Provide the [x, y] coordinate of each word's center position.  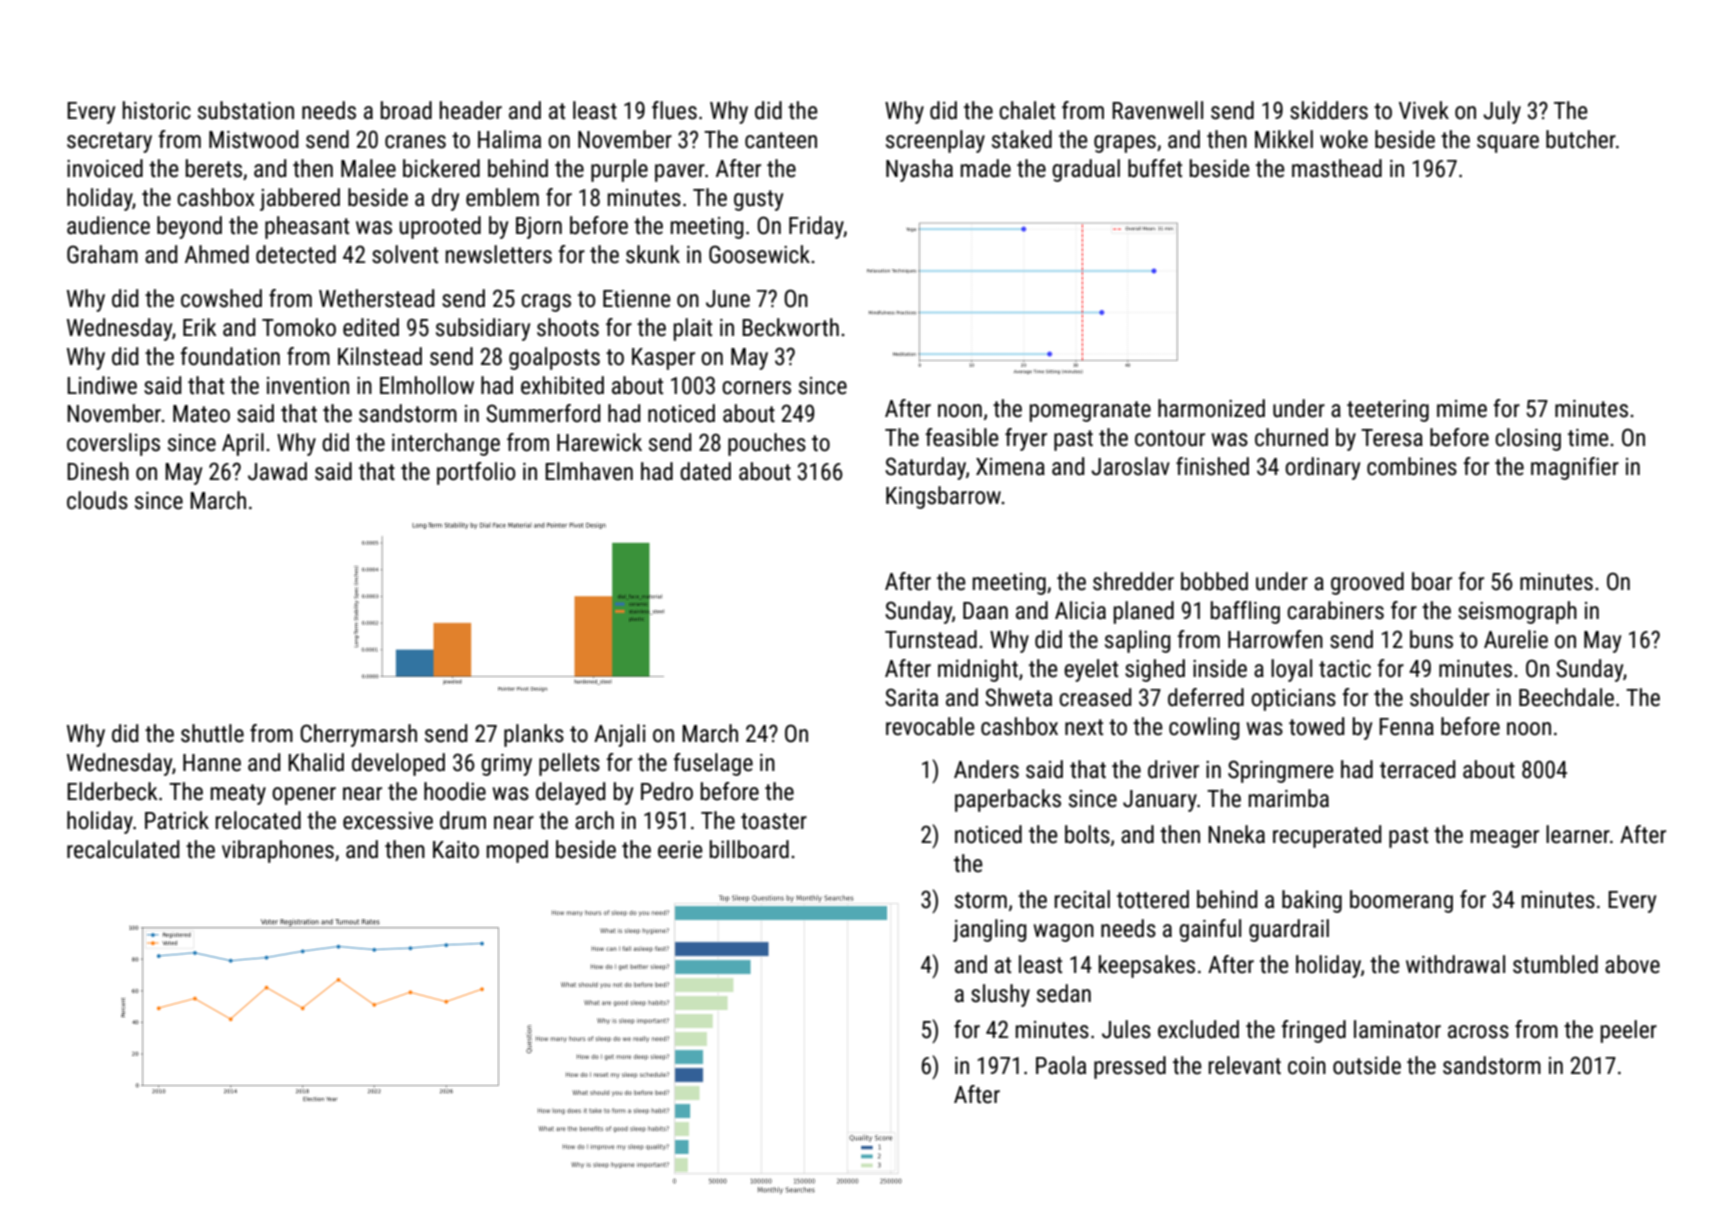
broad [406, 110]
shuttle [212, 733]
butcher [1581, 139]
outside [1367, 1065]
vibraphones [278, 851]
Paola [1061, 1065]
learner [1578, 834]
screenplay [935, 141]
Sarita [911, 697]
